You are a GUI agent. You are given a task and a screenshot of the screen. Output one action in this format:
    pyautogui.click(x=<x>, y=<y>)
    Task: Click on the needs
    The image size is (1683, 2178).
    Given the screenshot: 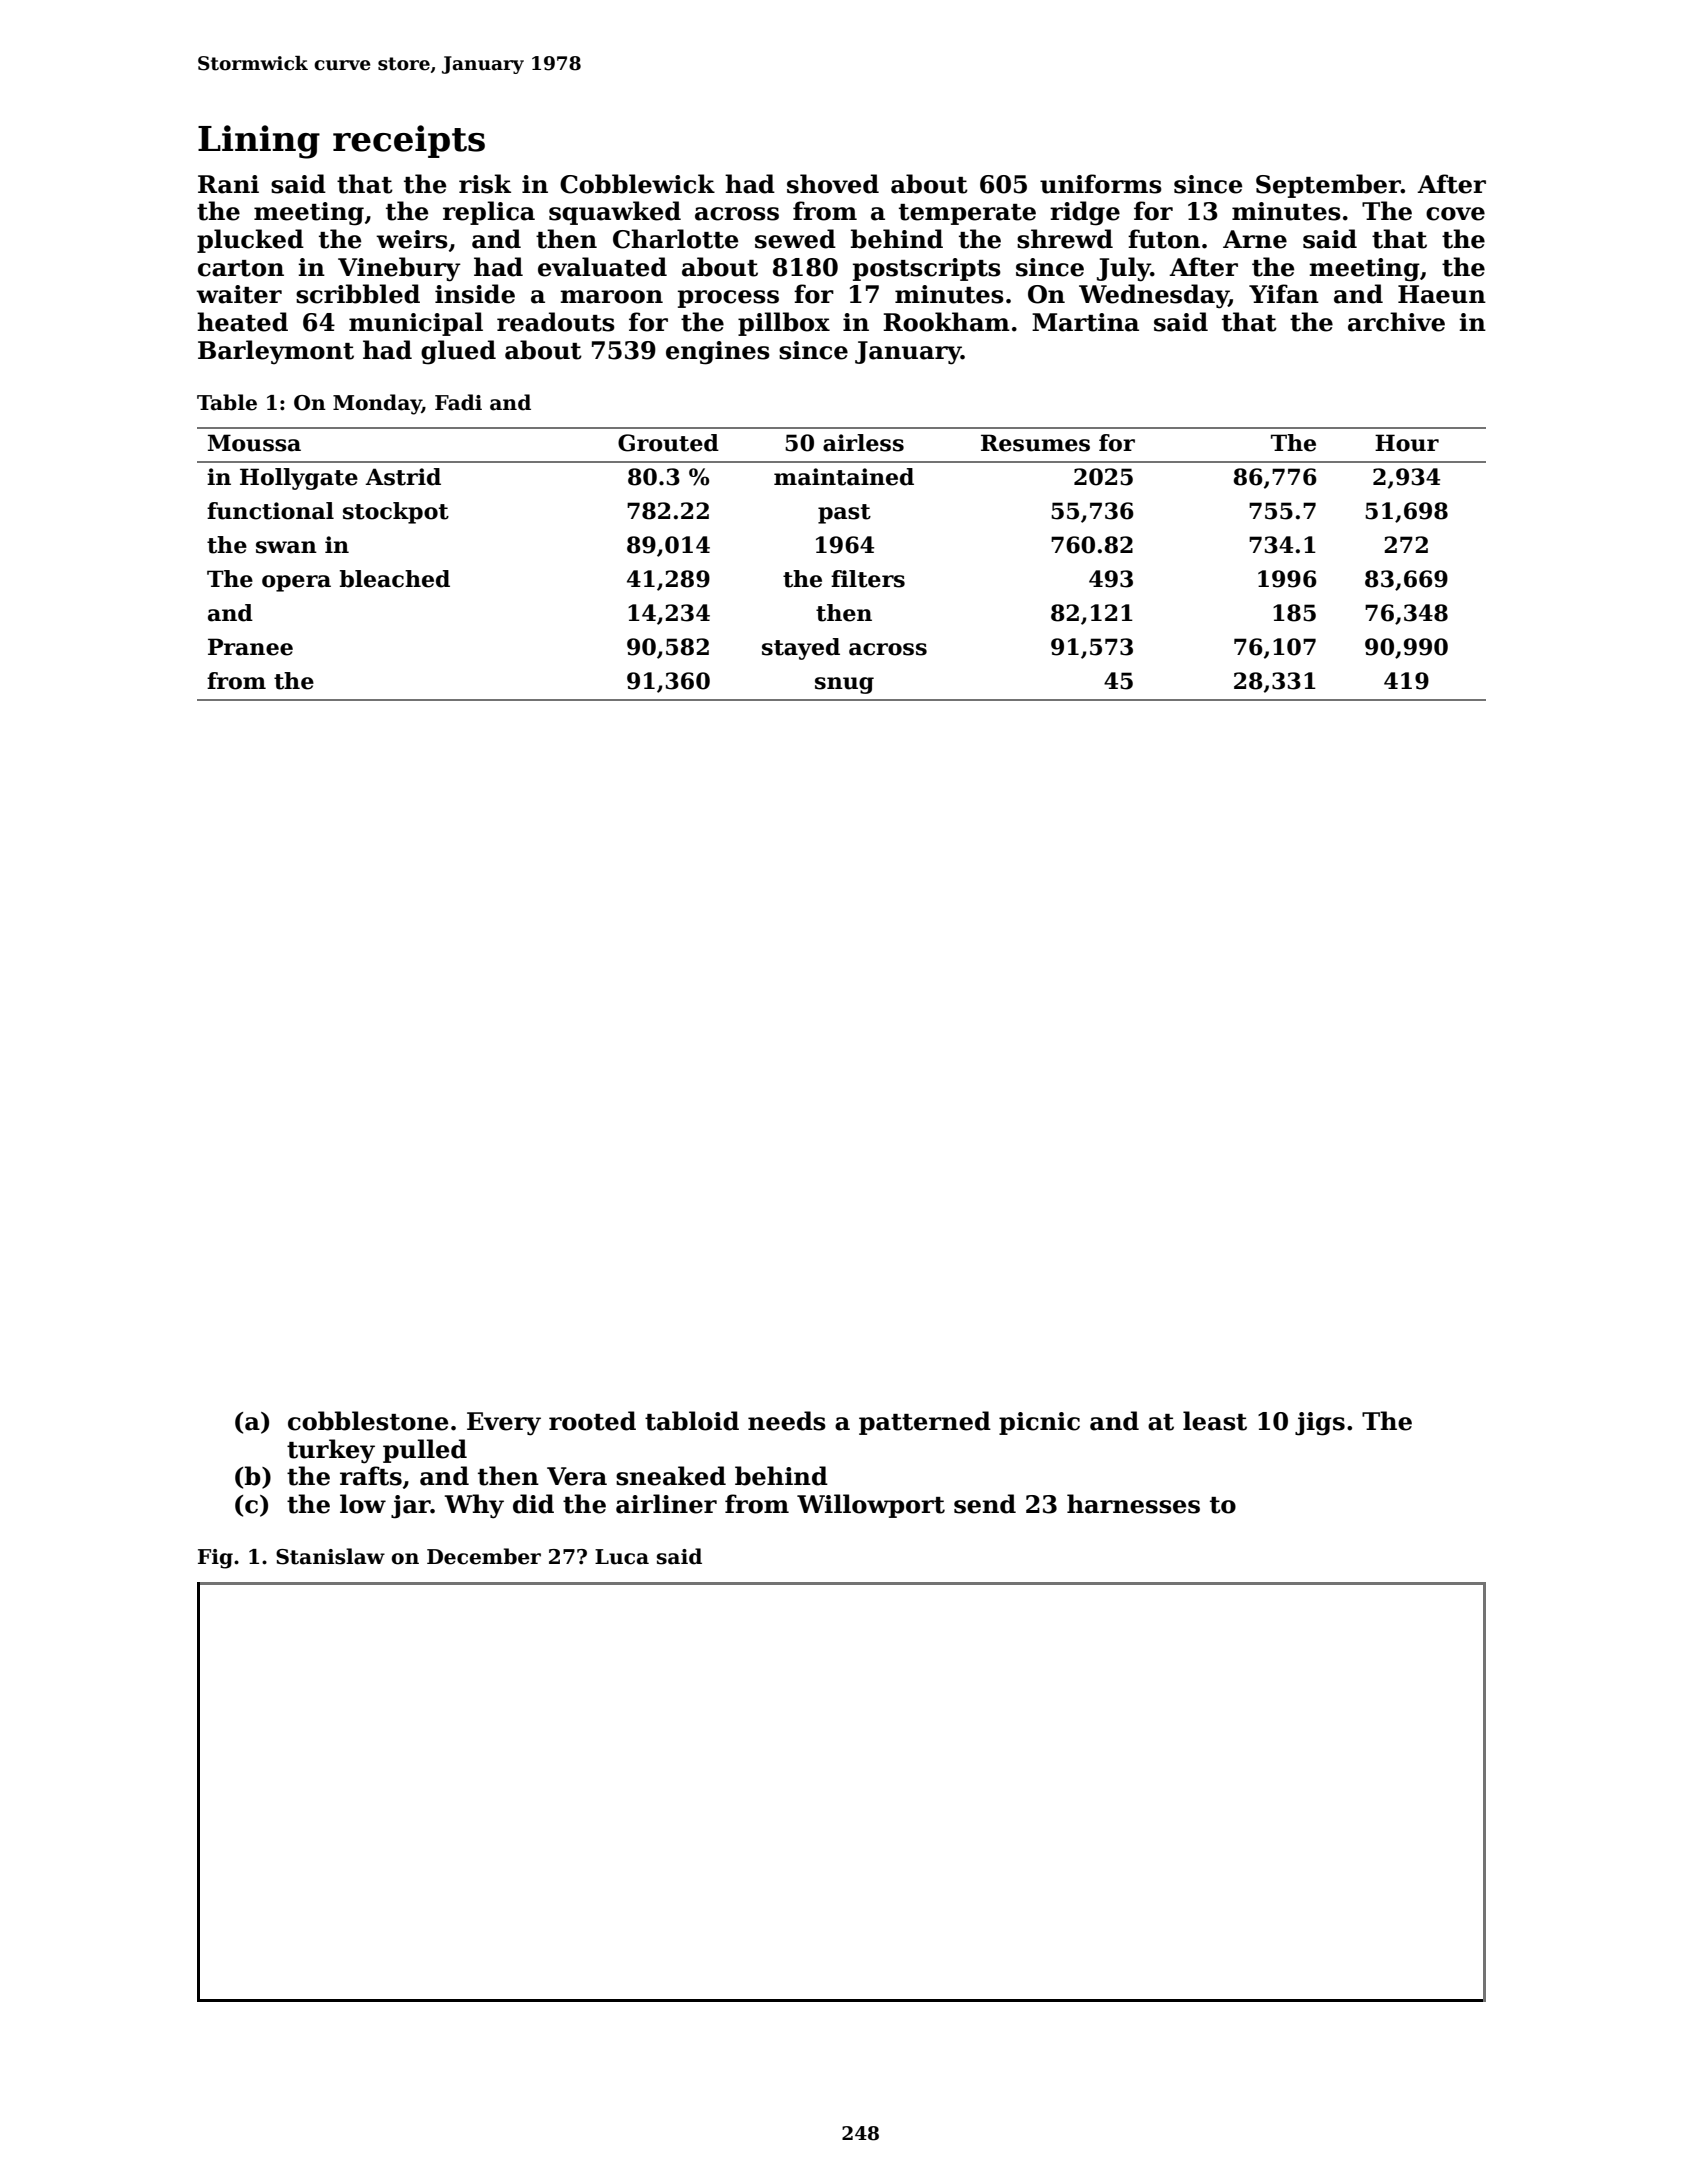 What is the action you would take?
    pyautogui.click(x=787, y=1421)
